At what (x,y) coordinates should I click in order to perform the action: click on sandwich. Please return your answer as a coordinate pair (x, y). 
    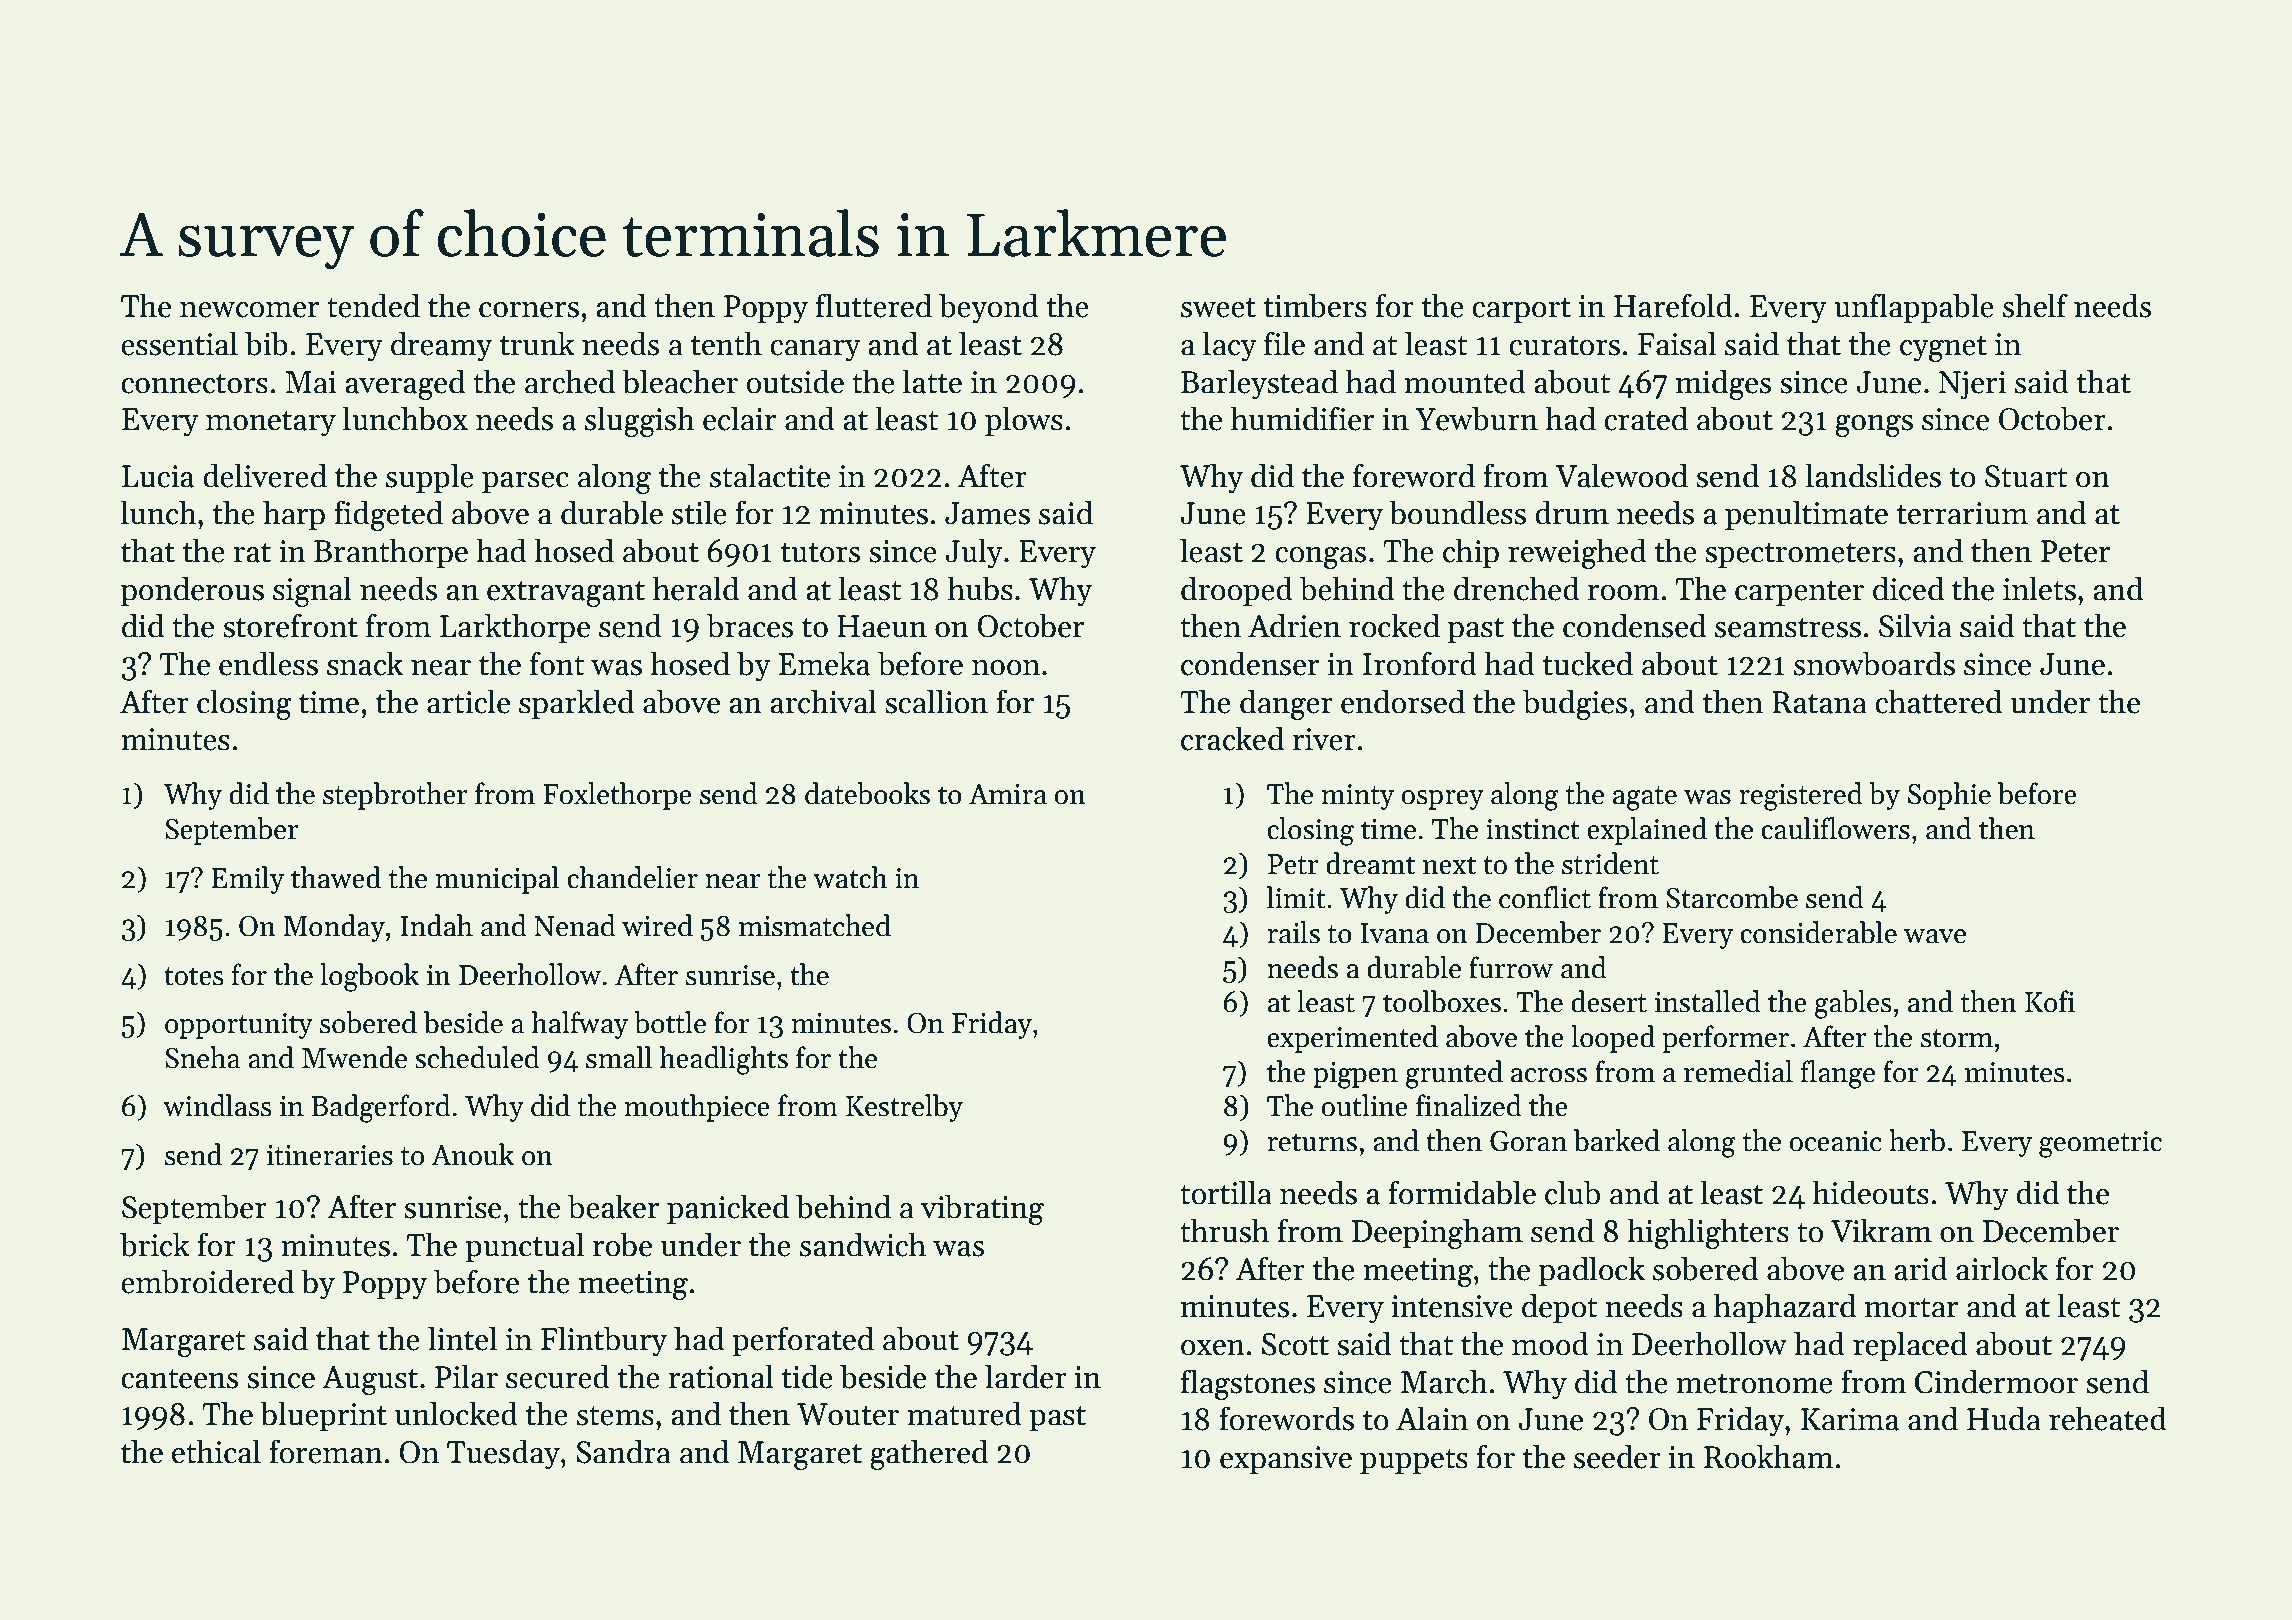
    Looking at the image, I should click on (863, 1244).
